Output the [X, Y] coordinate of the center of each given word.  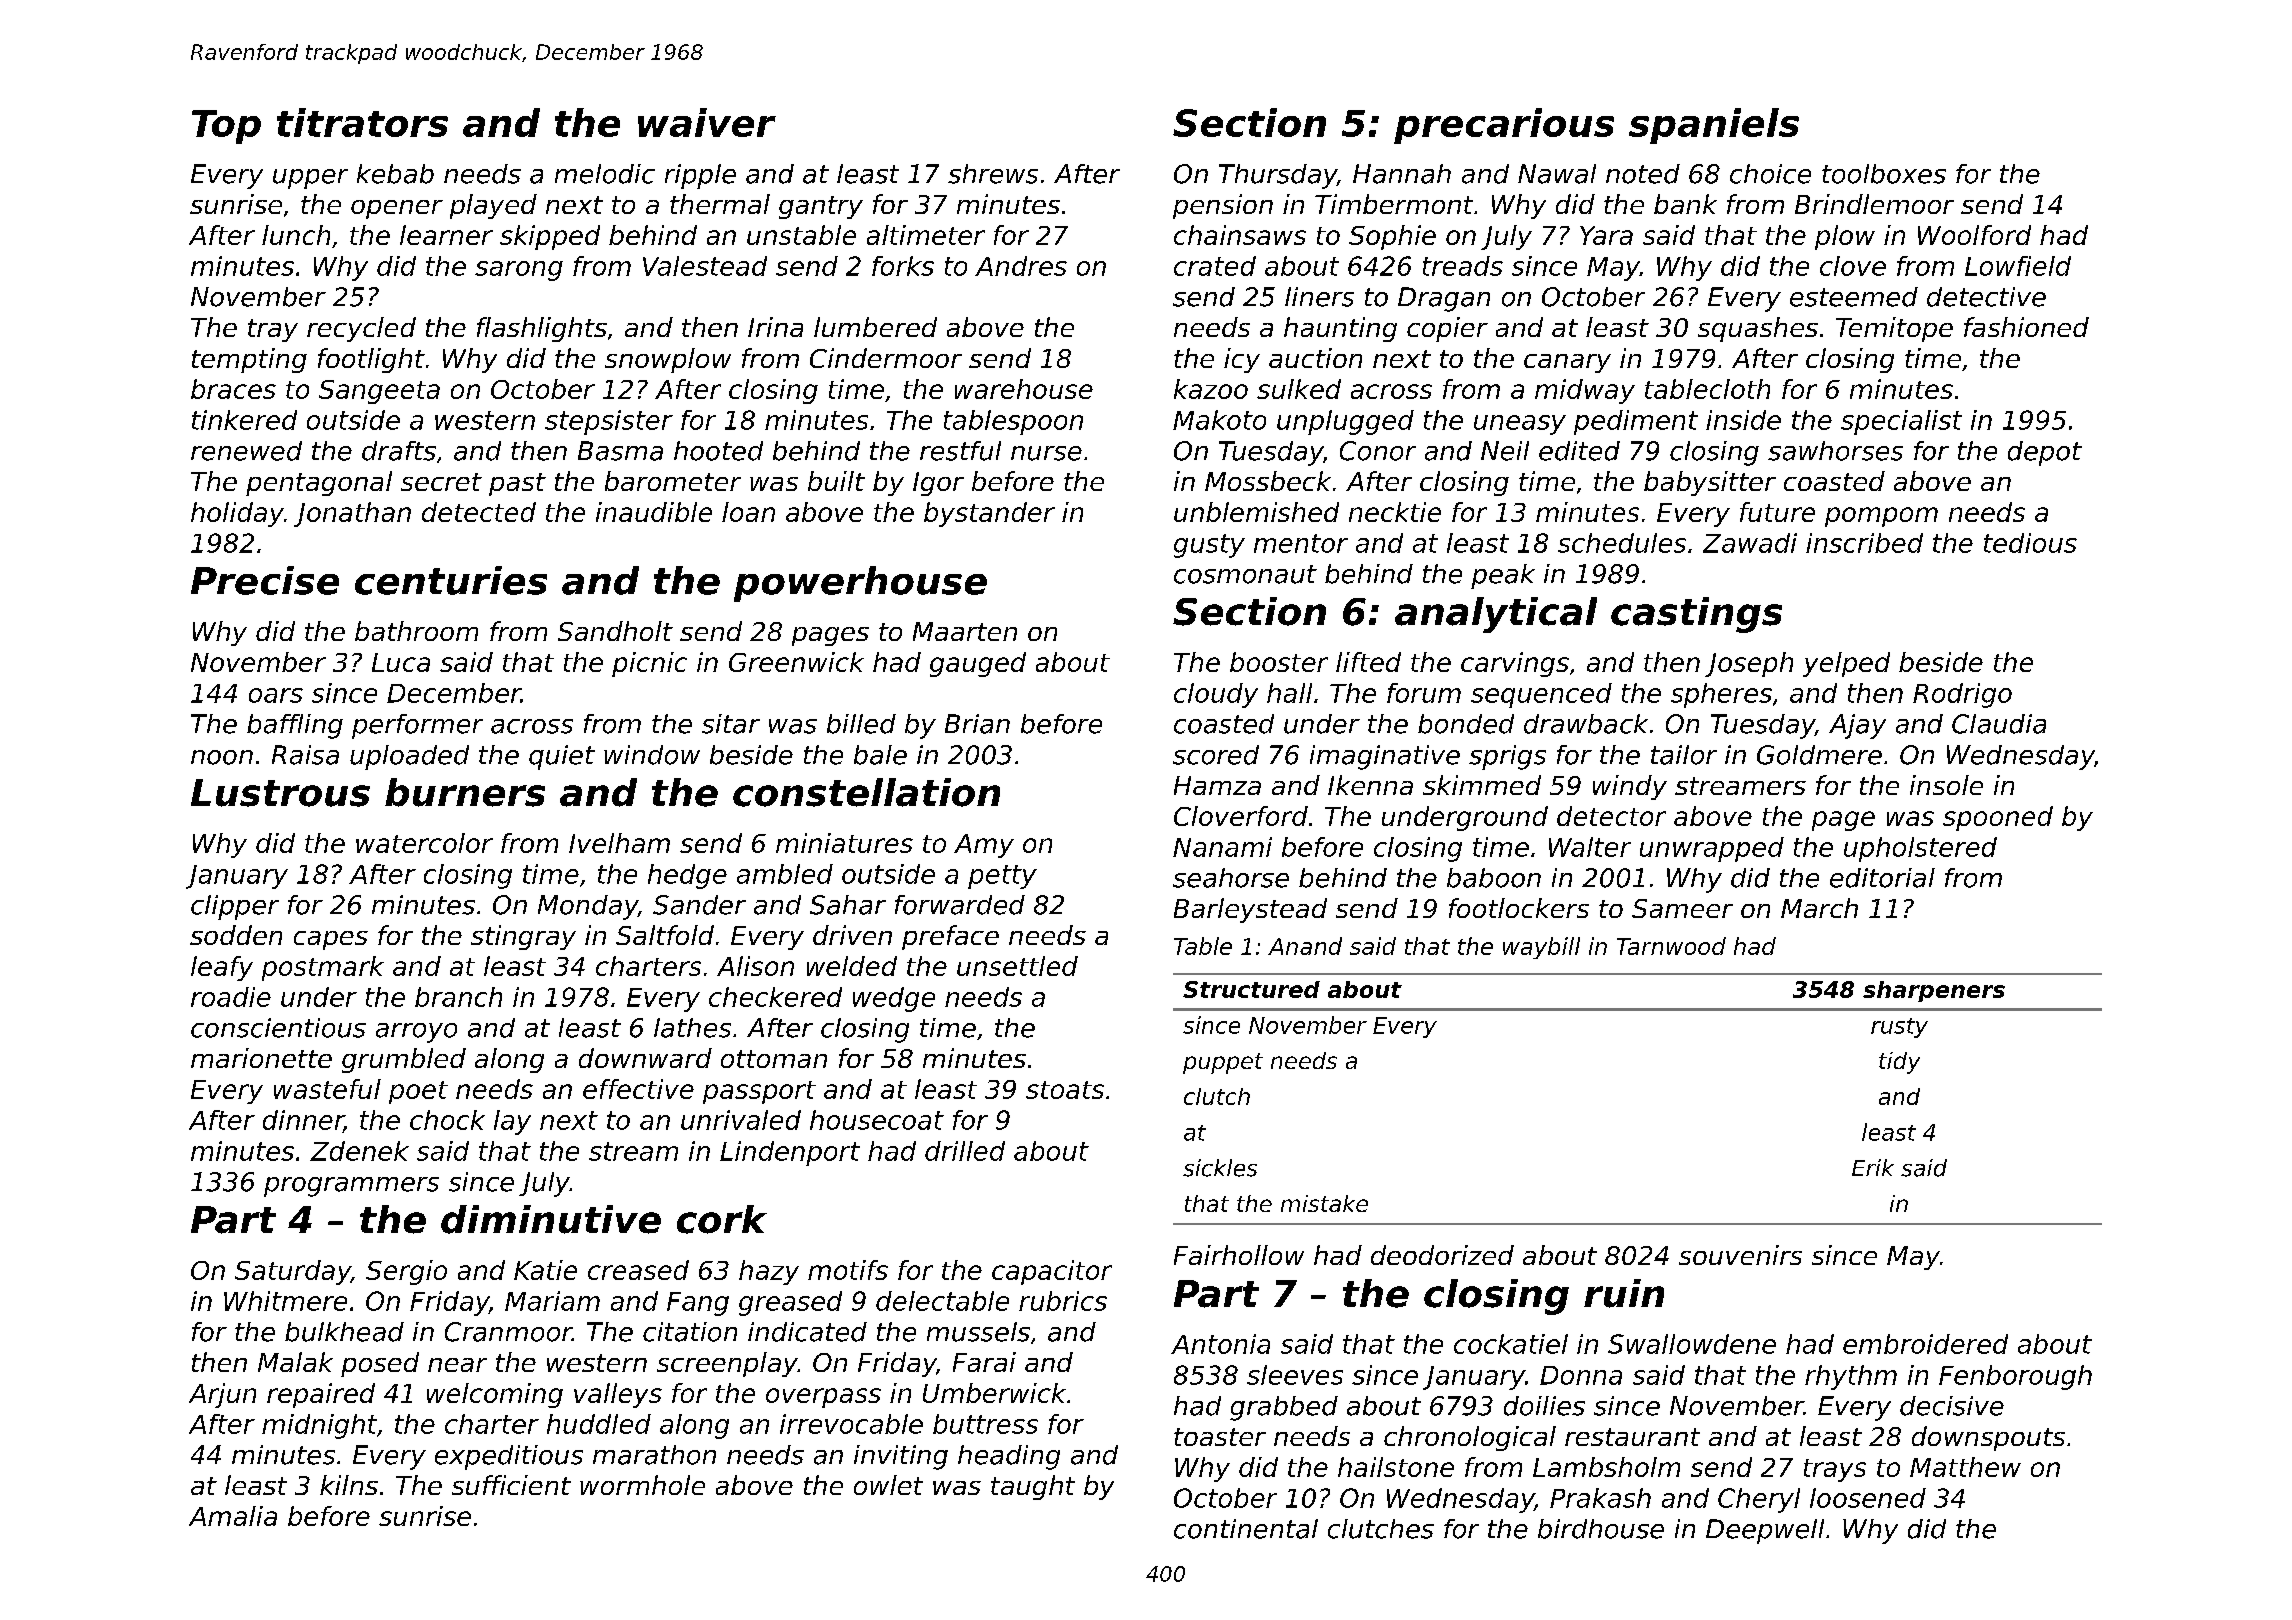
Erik [1873, 1167]
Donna [1581, 1375]
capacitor [1052, 1272]
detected [479, 512]
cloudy [1216, 695]
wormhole [642, 1485]
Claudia [1999, 724]
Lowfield [2018, 266]
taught [1033, 1487]
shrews [993, 174]
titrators [362, 122]
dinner [303, 1121]
